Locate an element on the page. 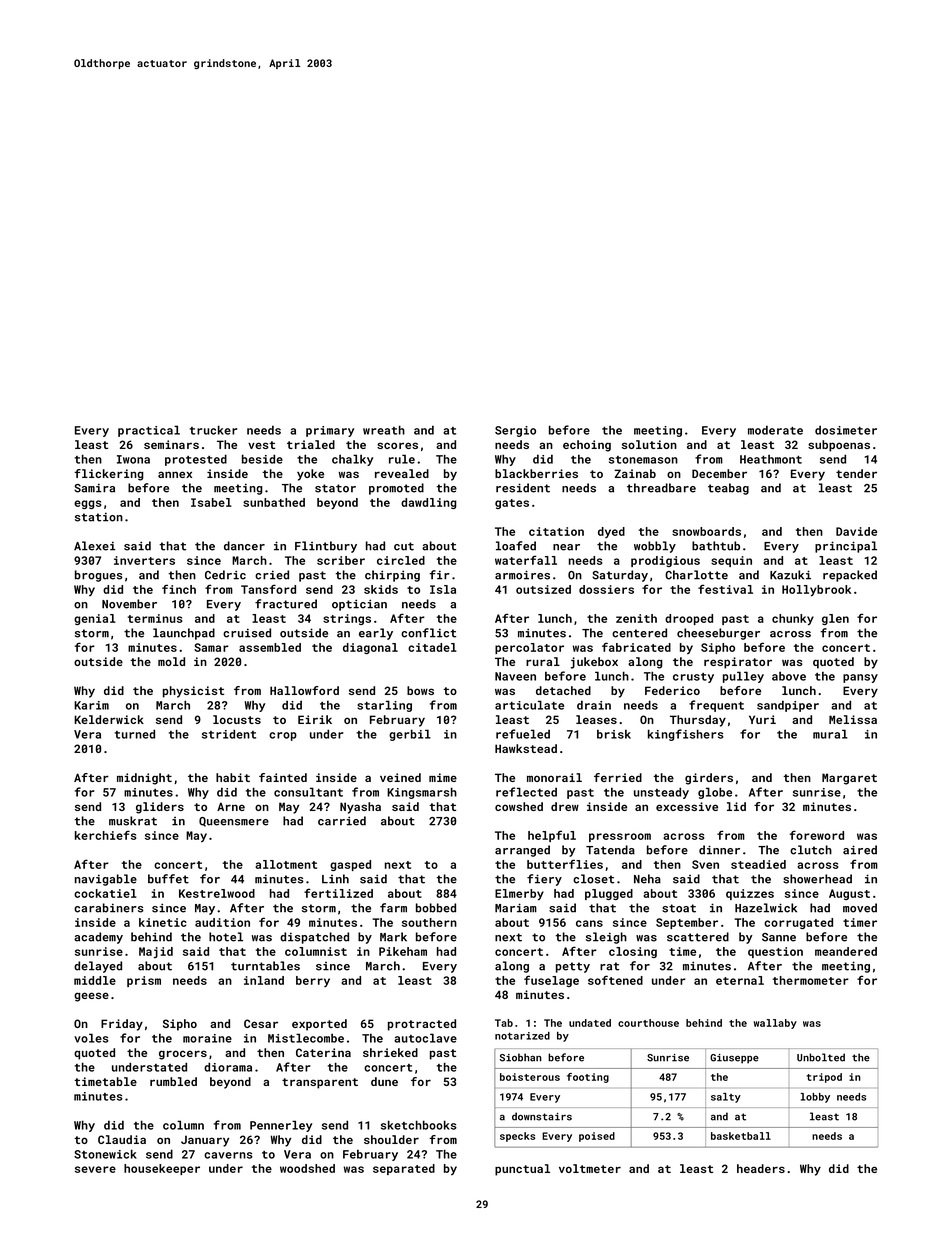 The width and height of the page is (952, 1233). Pikeham is located at coordinates (403, 951).
